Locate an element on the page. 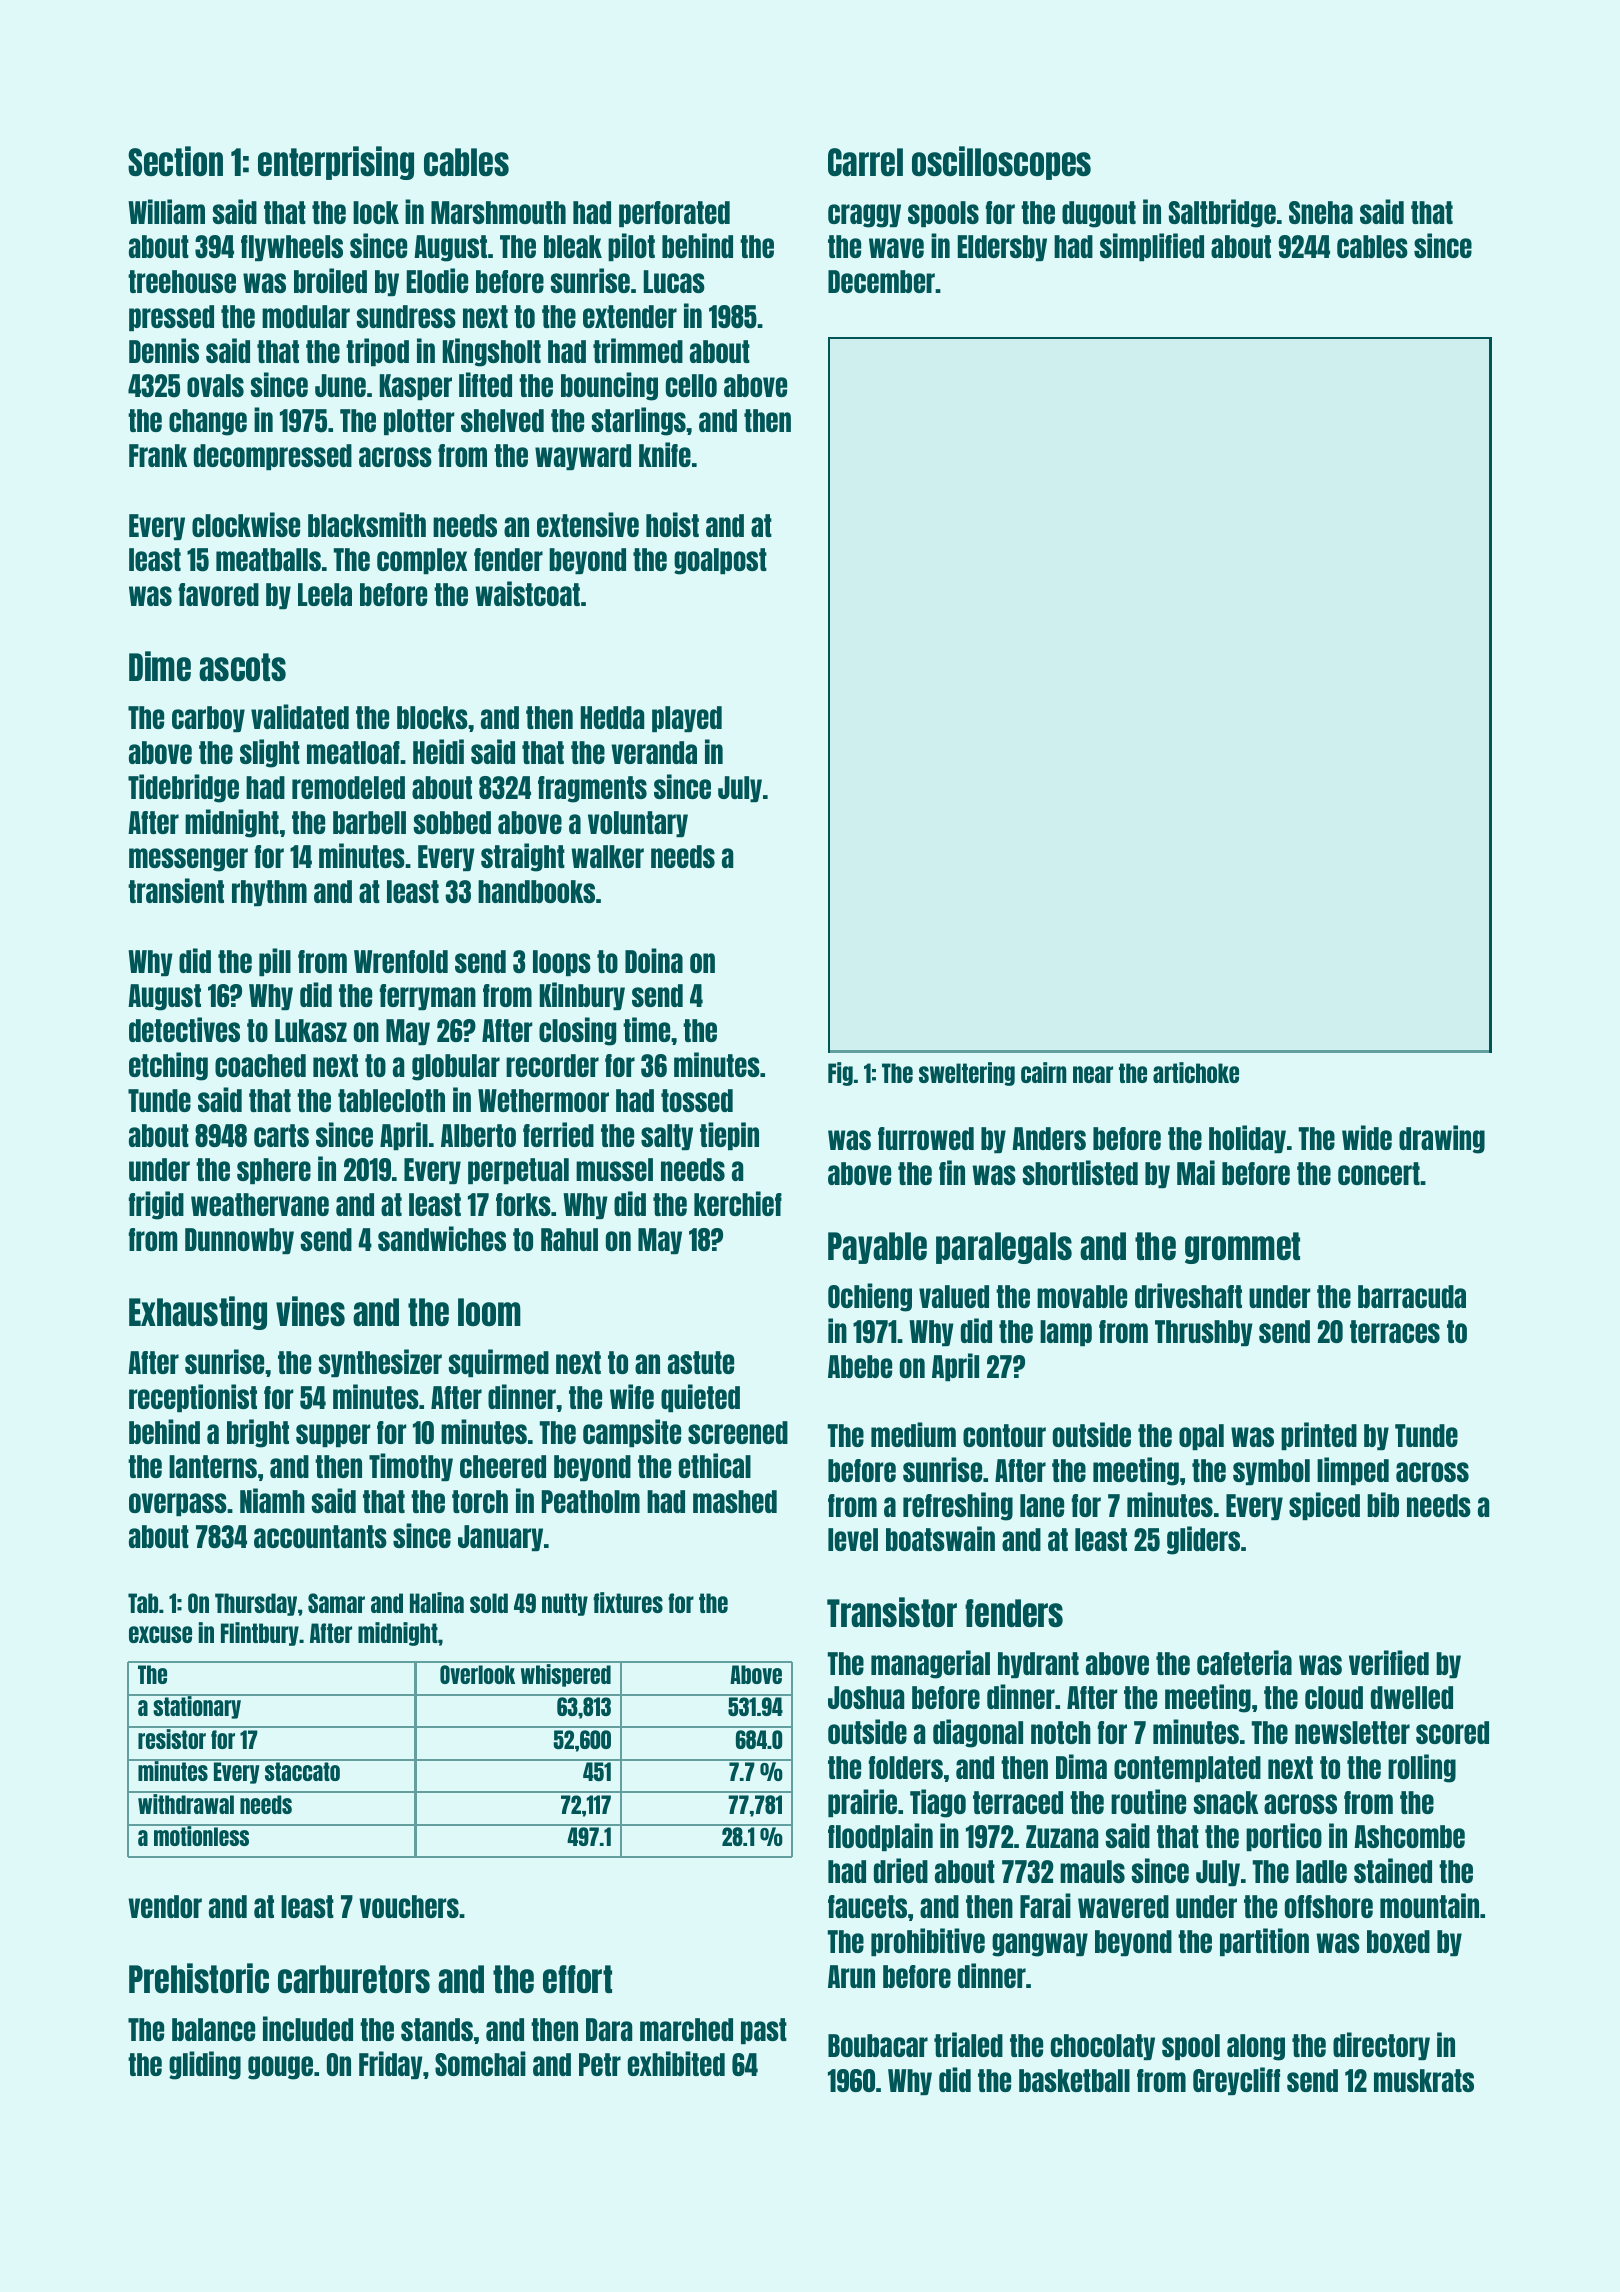  Sneha is located at coordinates (1321, 212).
